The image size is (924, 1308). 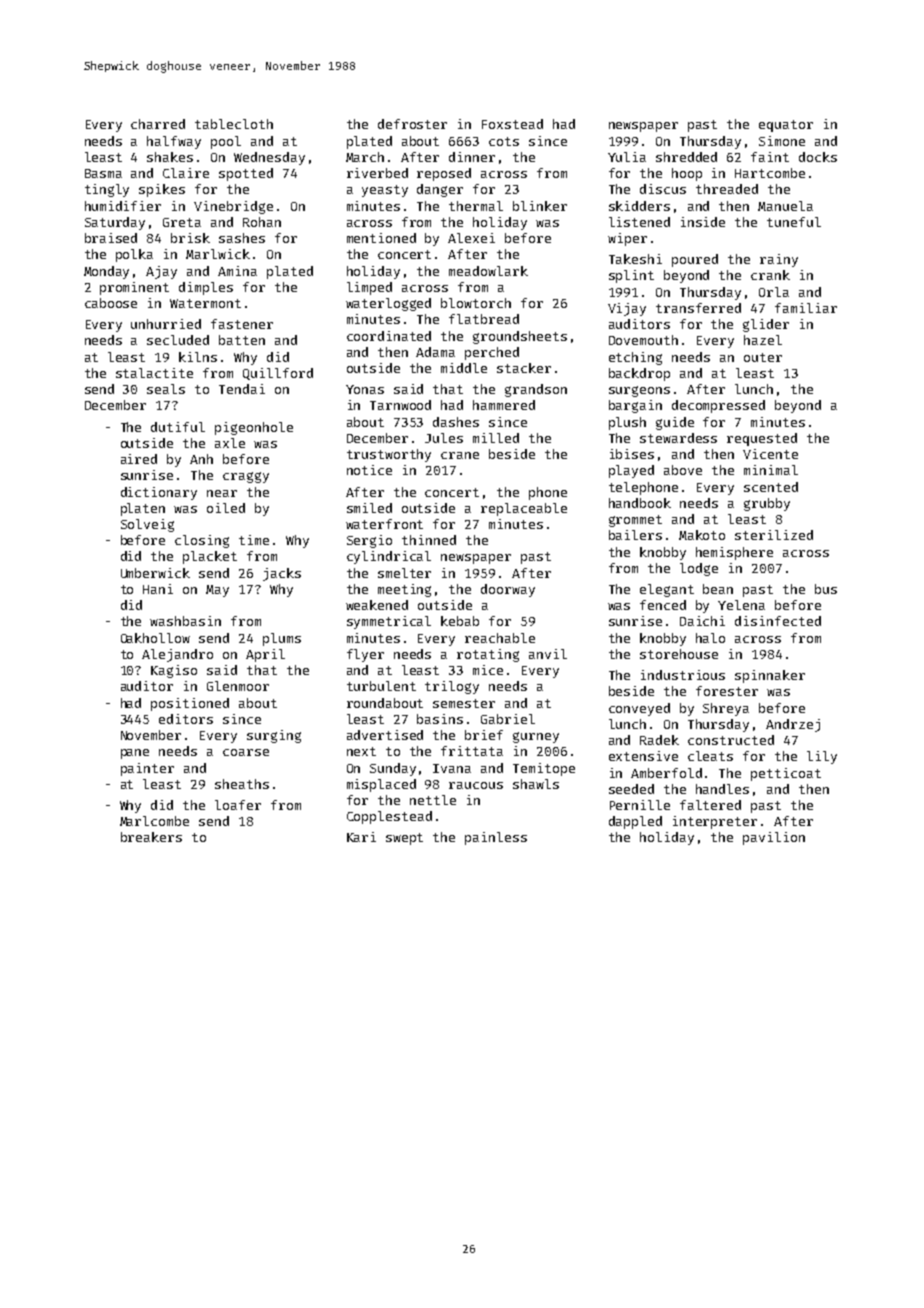 I want to click on Sergio, so click(x=369, y=541).
